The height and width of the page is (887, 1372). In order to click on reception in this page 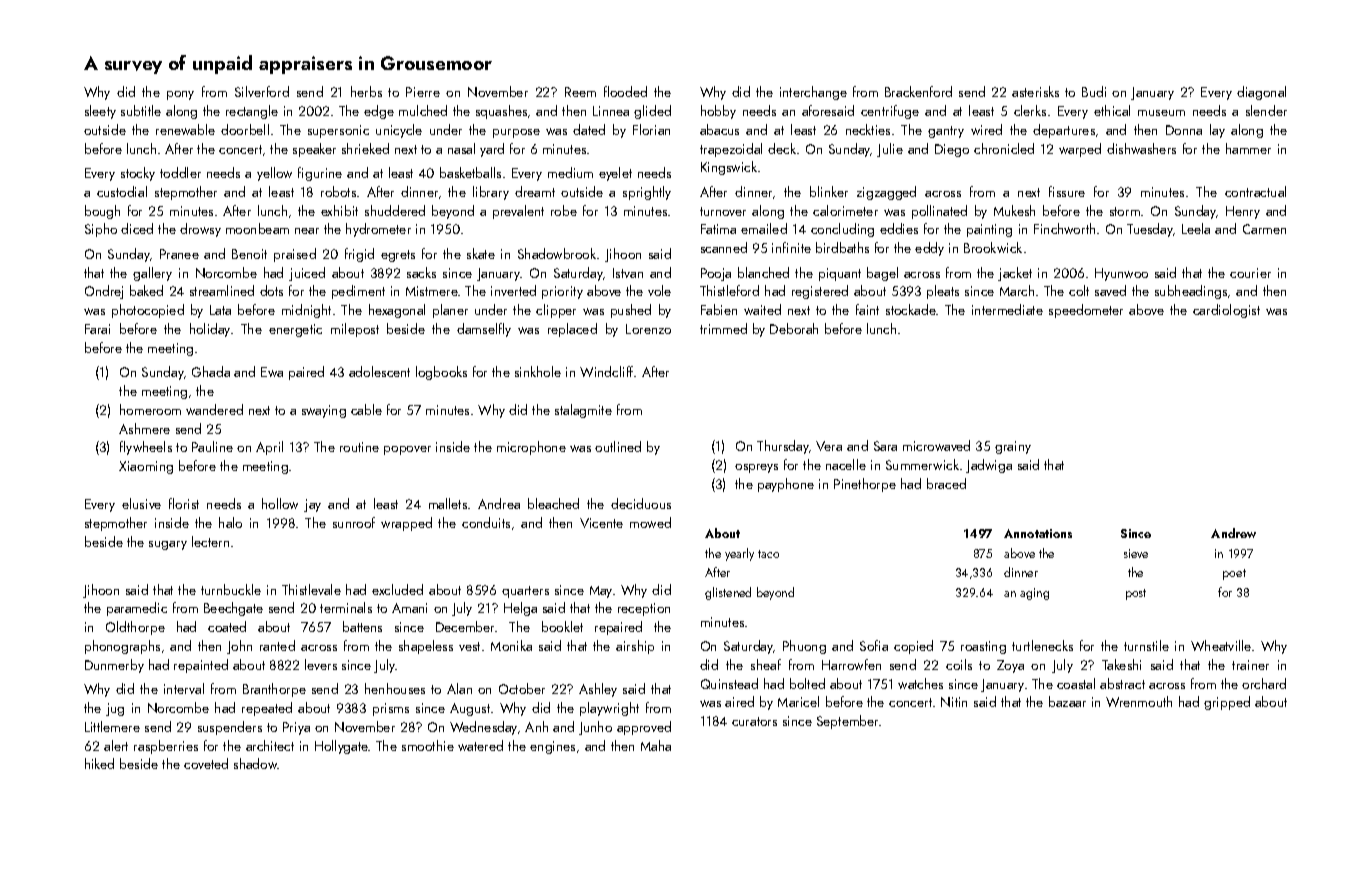, I will do `click(644, 609)`.
